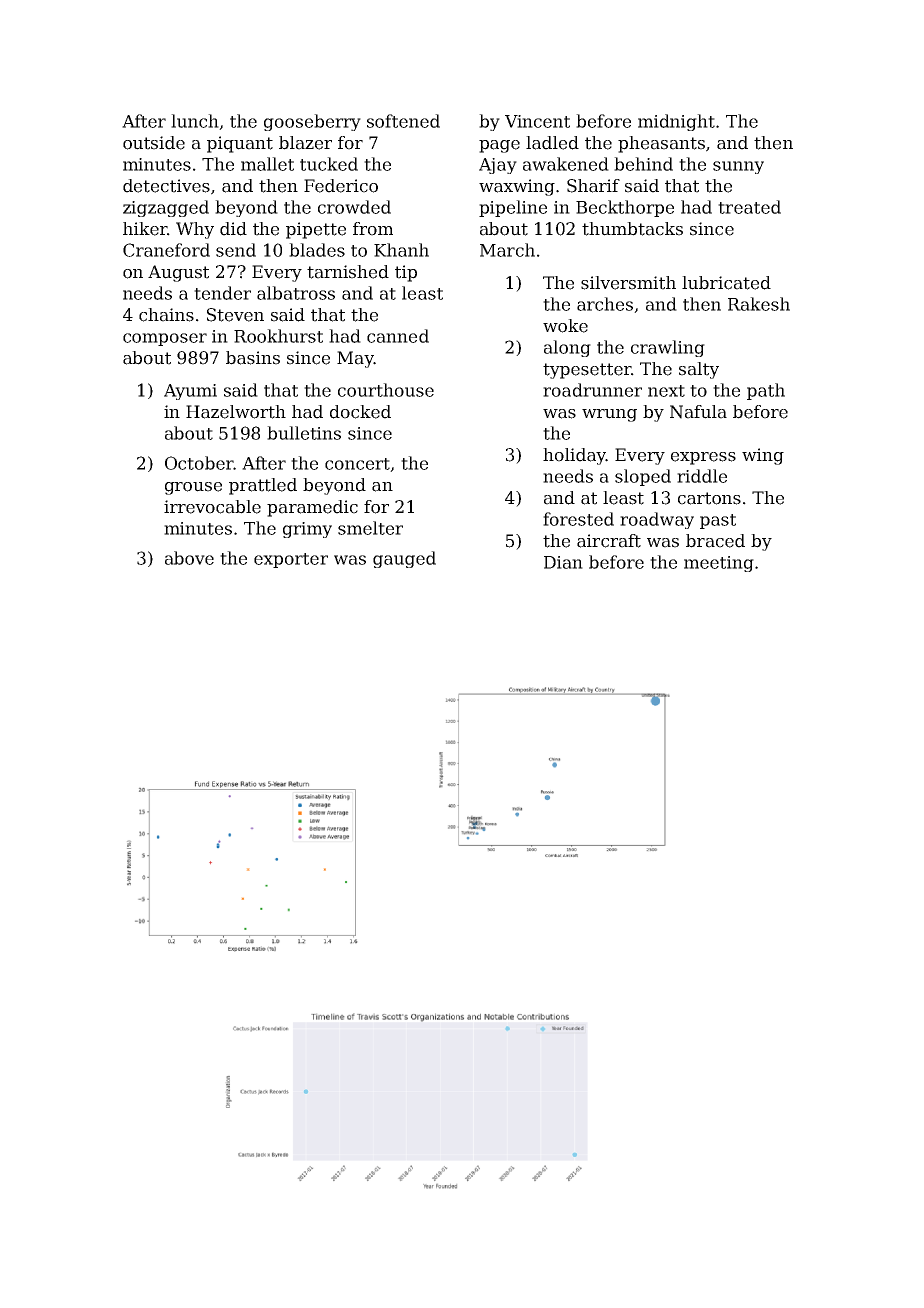 This image has width=924, height=1308. What do you see at coordinates (676, 122) in the image?
I see `midnight` at bounding box center [676, 122].
